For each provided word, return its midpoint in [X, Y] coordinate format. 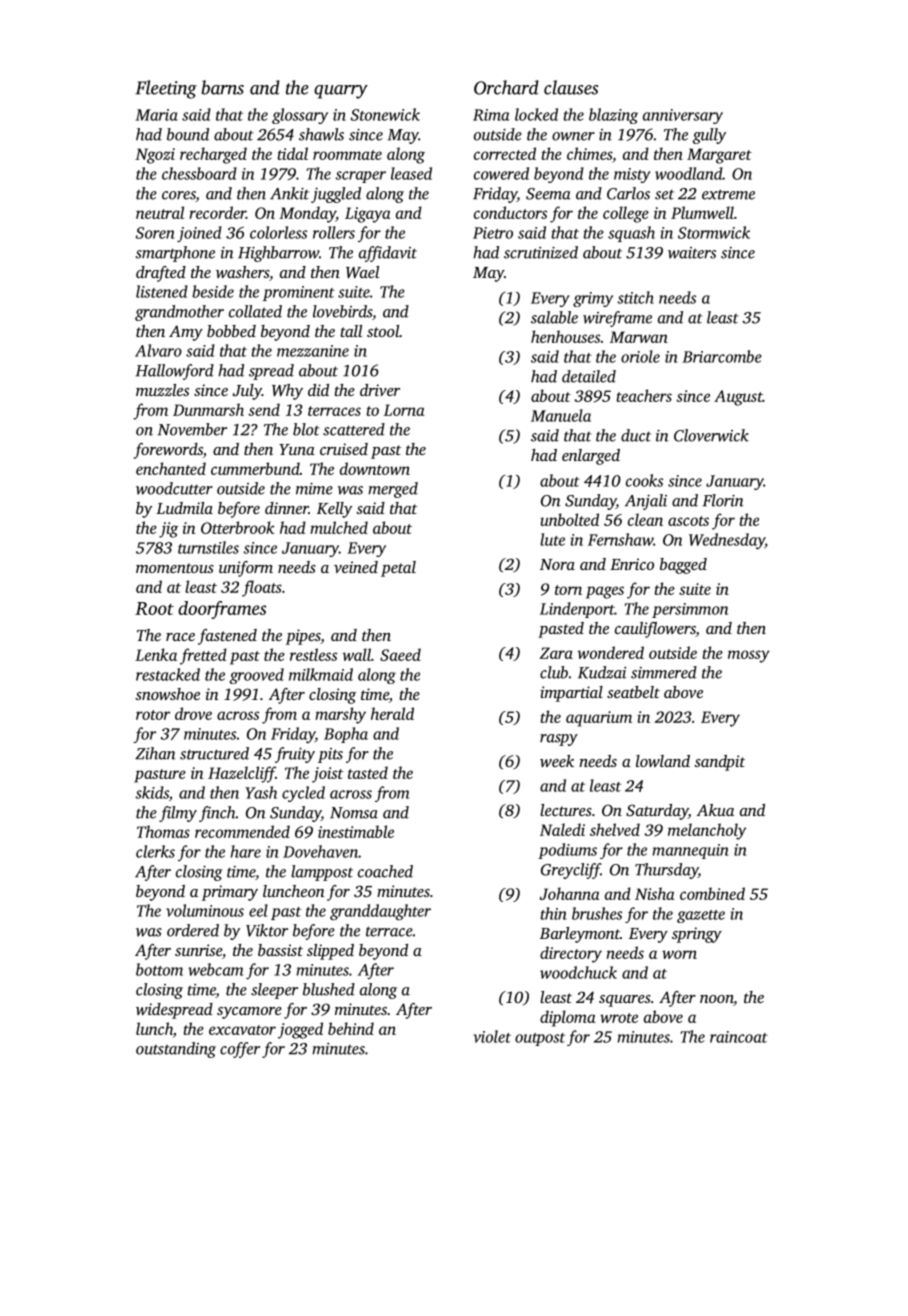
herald [392, 713]
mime [314, 489]
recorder [217, 212]
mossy [749, 656]
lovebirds [342, 311]
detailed [589, 376]
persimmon [690, 610]
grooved [257, 676]
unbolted [569, 519]
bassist [280, 950]
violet [492, 1036]
